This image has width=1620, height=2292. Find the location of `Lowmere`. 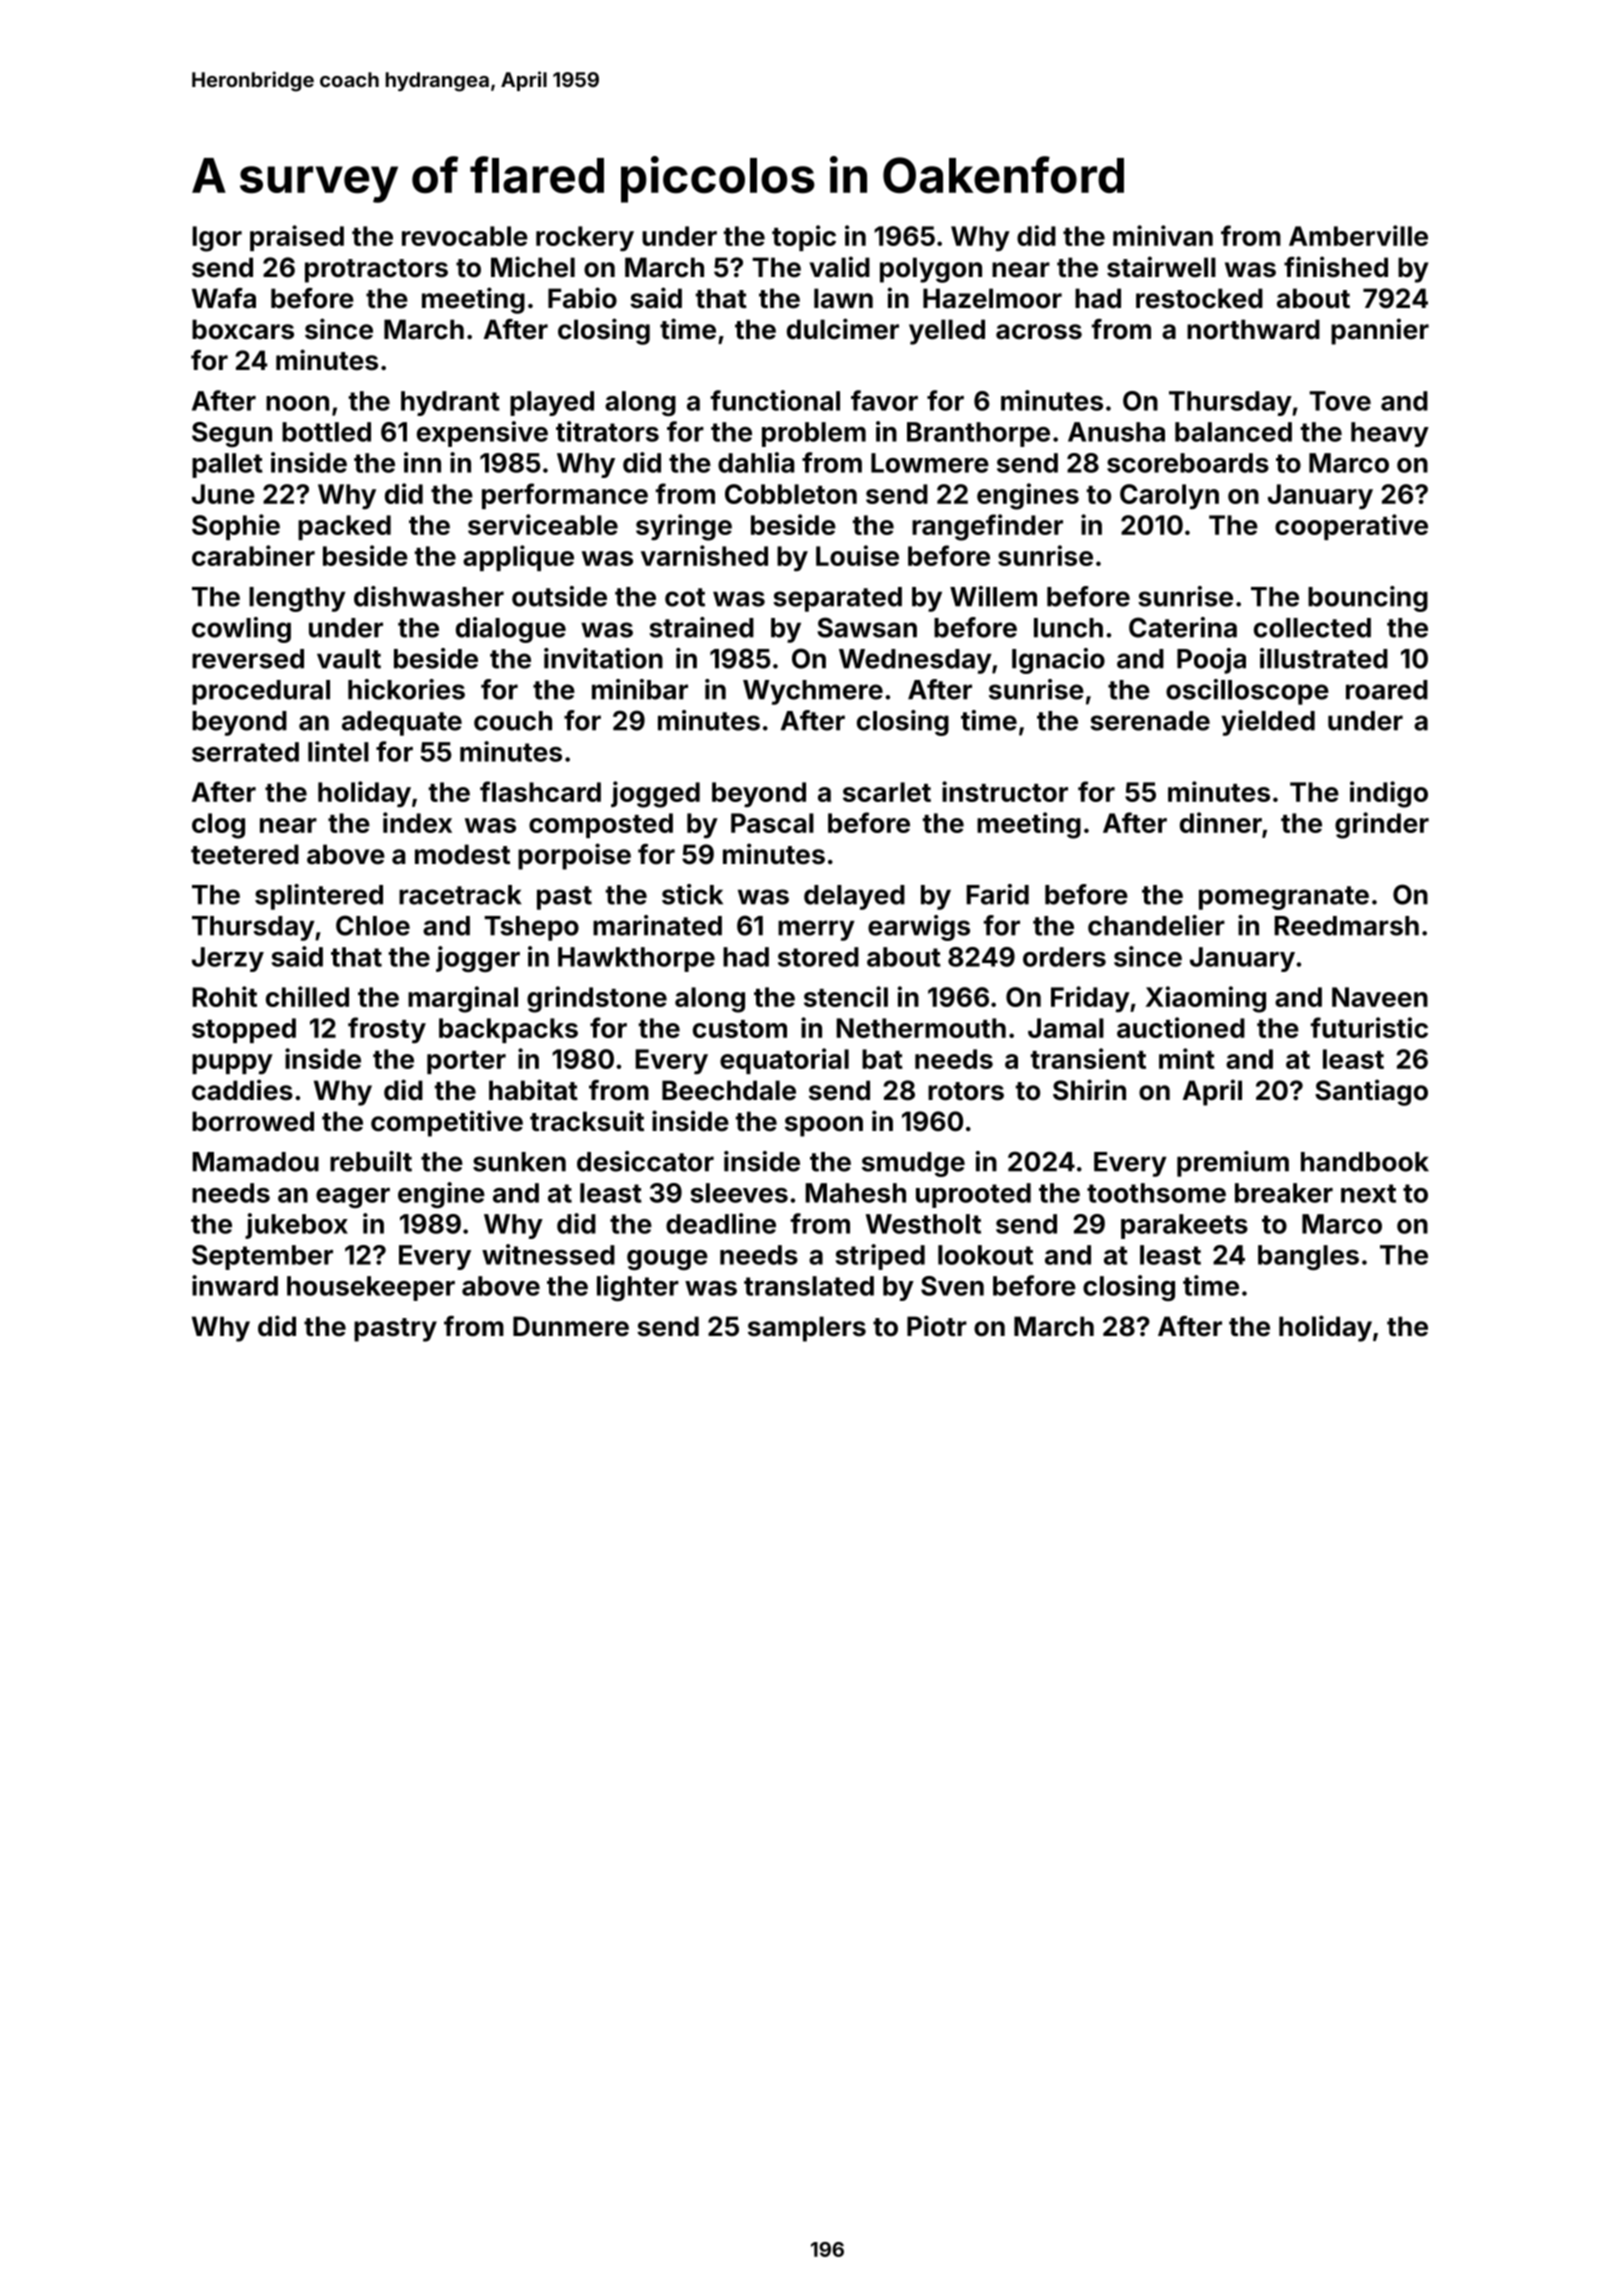

Lowmere is located at coordinates (930, 463).
